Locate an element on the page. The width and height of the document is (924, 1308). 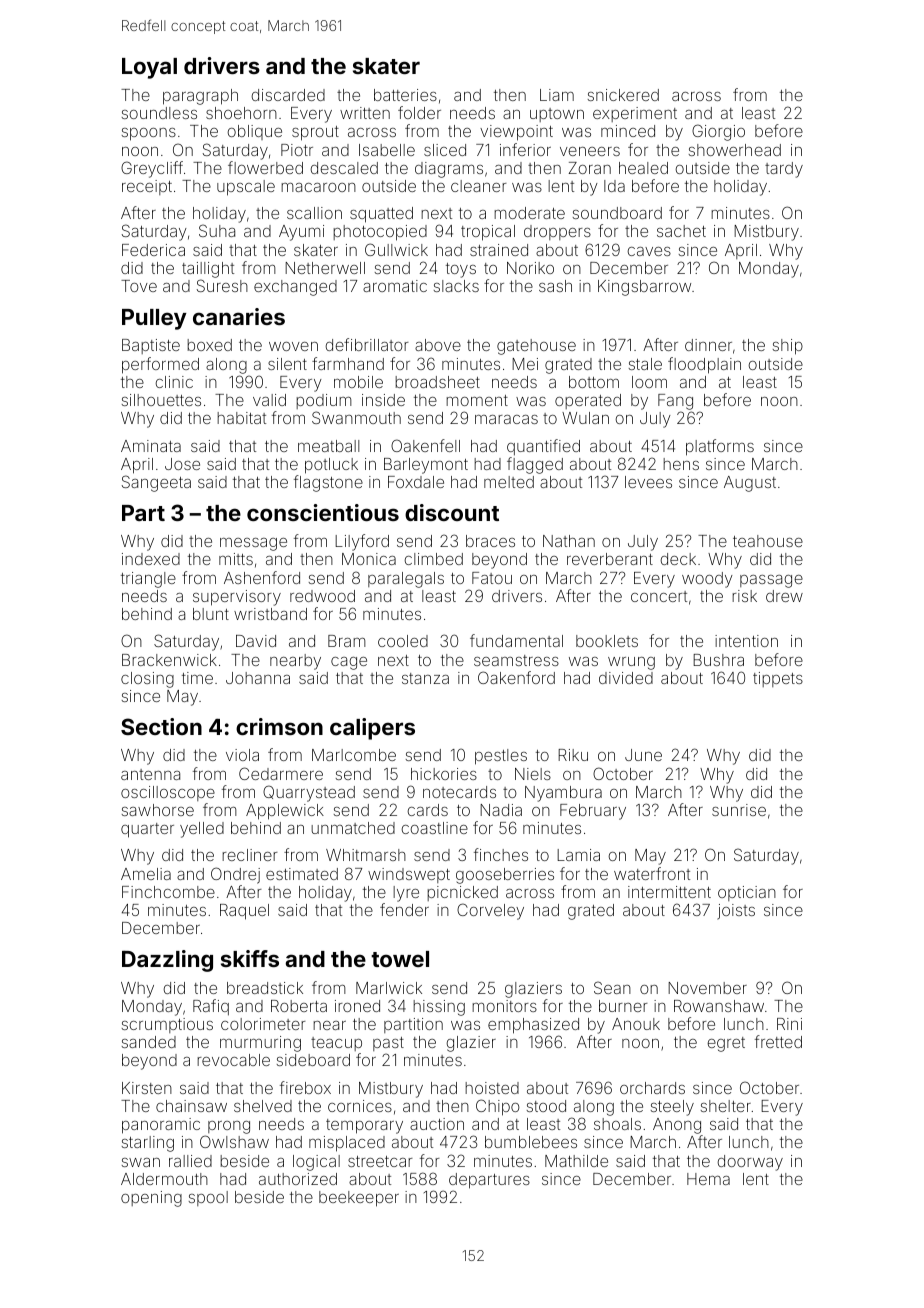
spool is located at coordinates (208, 1198).
